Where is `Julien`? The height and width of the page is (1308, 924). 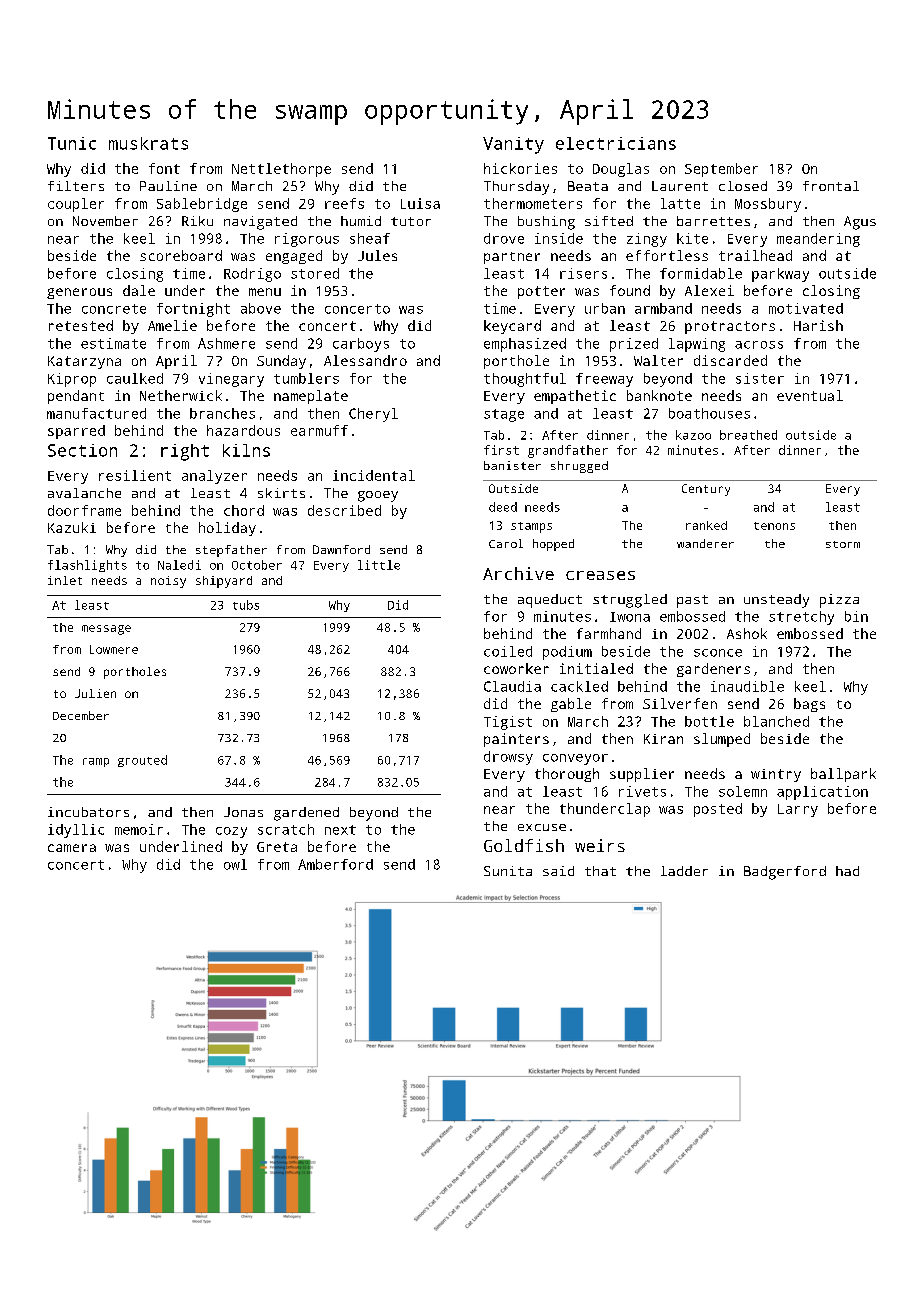 Julien is located at coordinates (95, 693).
